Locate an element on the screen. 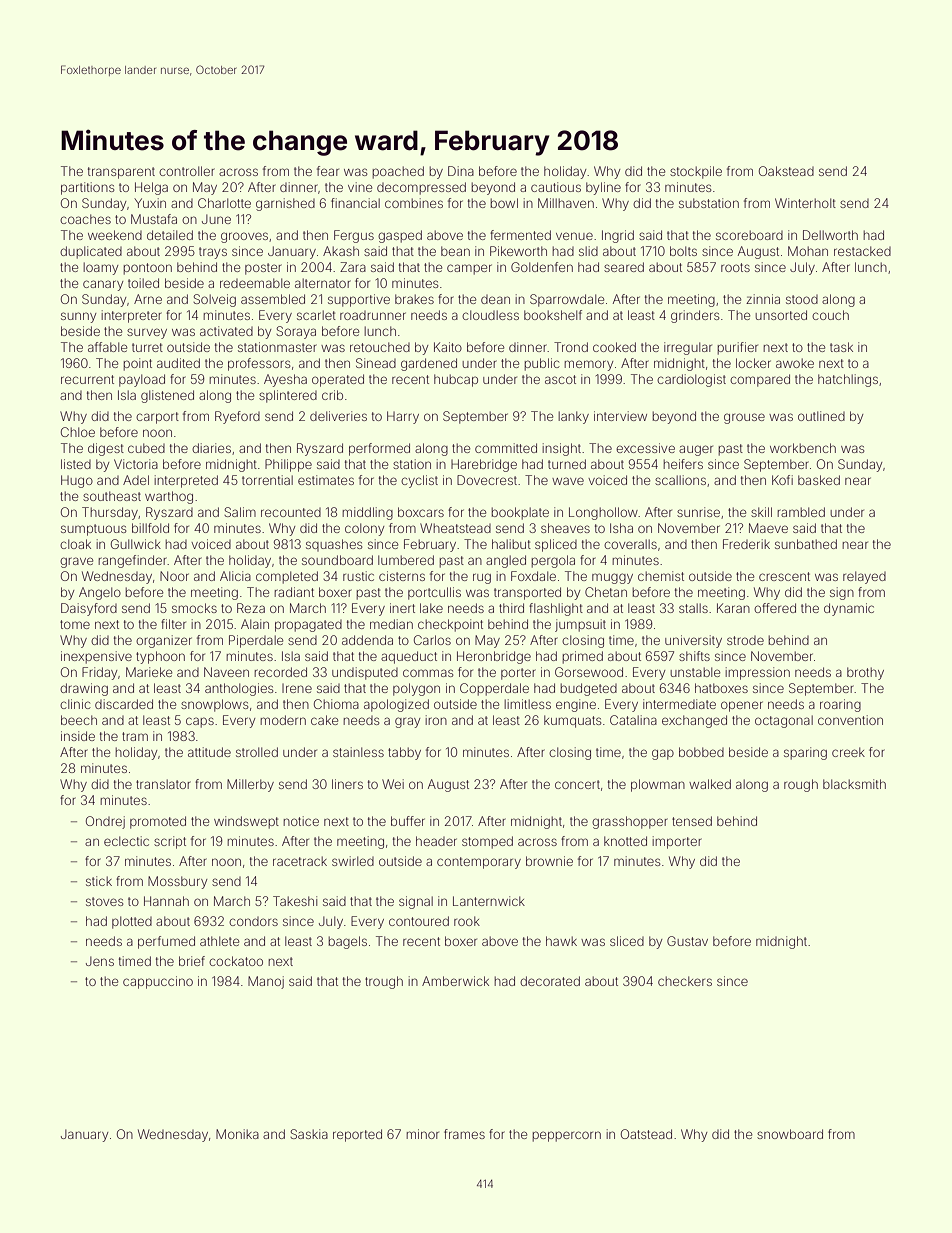  Oatstead is located at coordinates (646, 1134).
